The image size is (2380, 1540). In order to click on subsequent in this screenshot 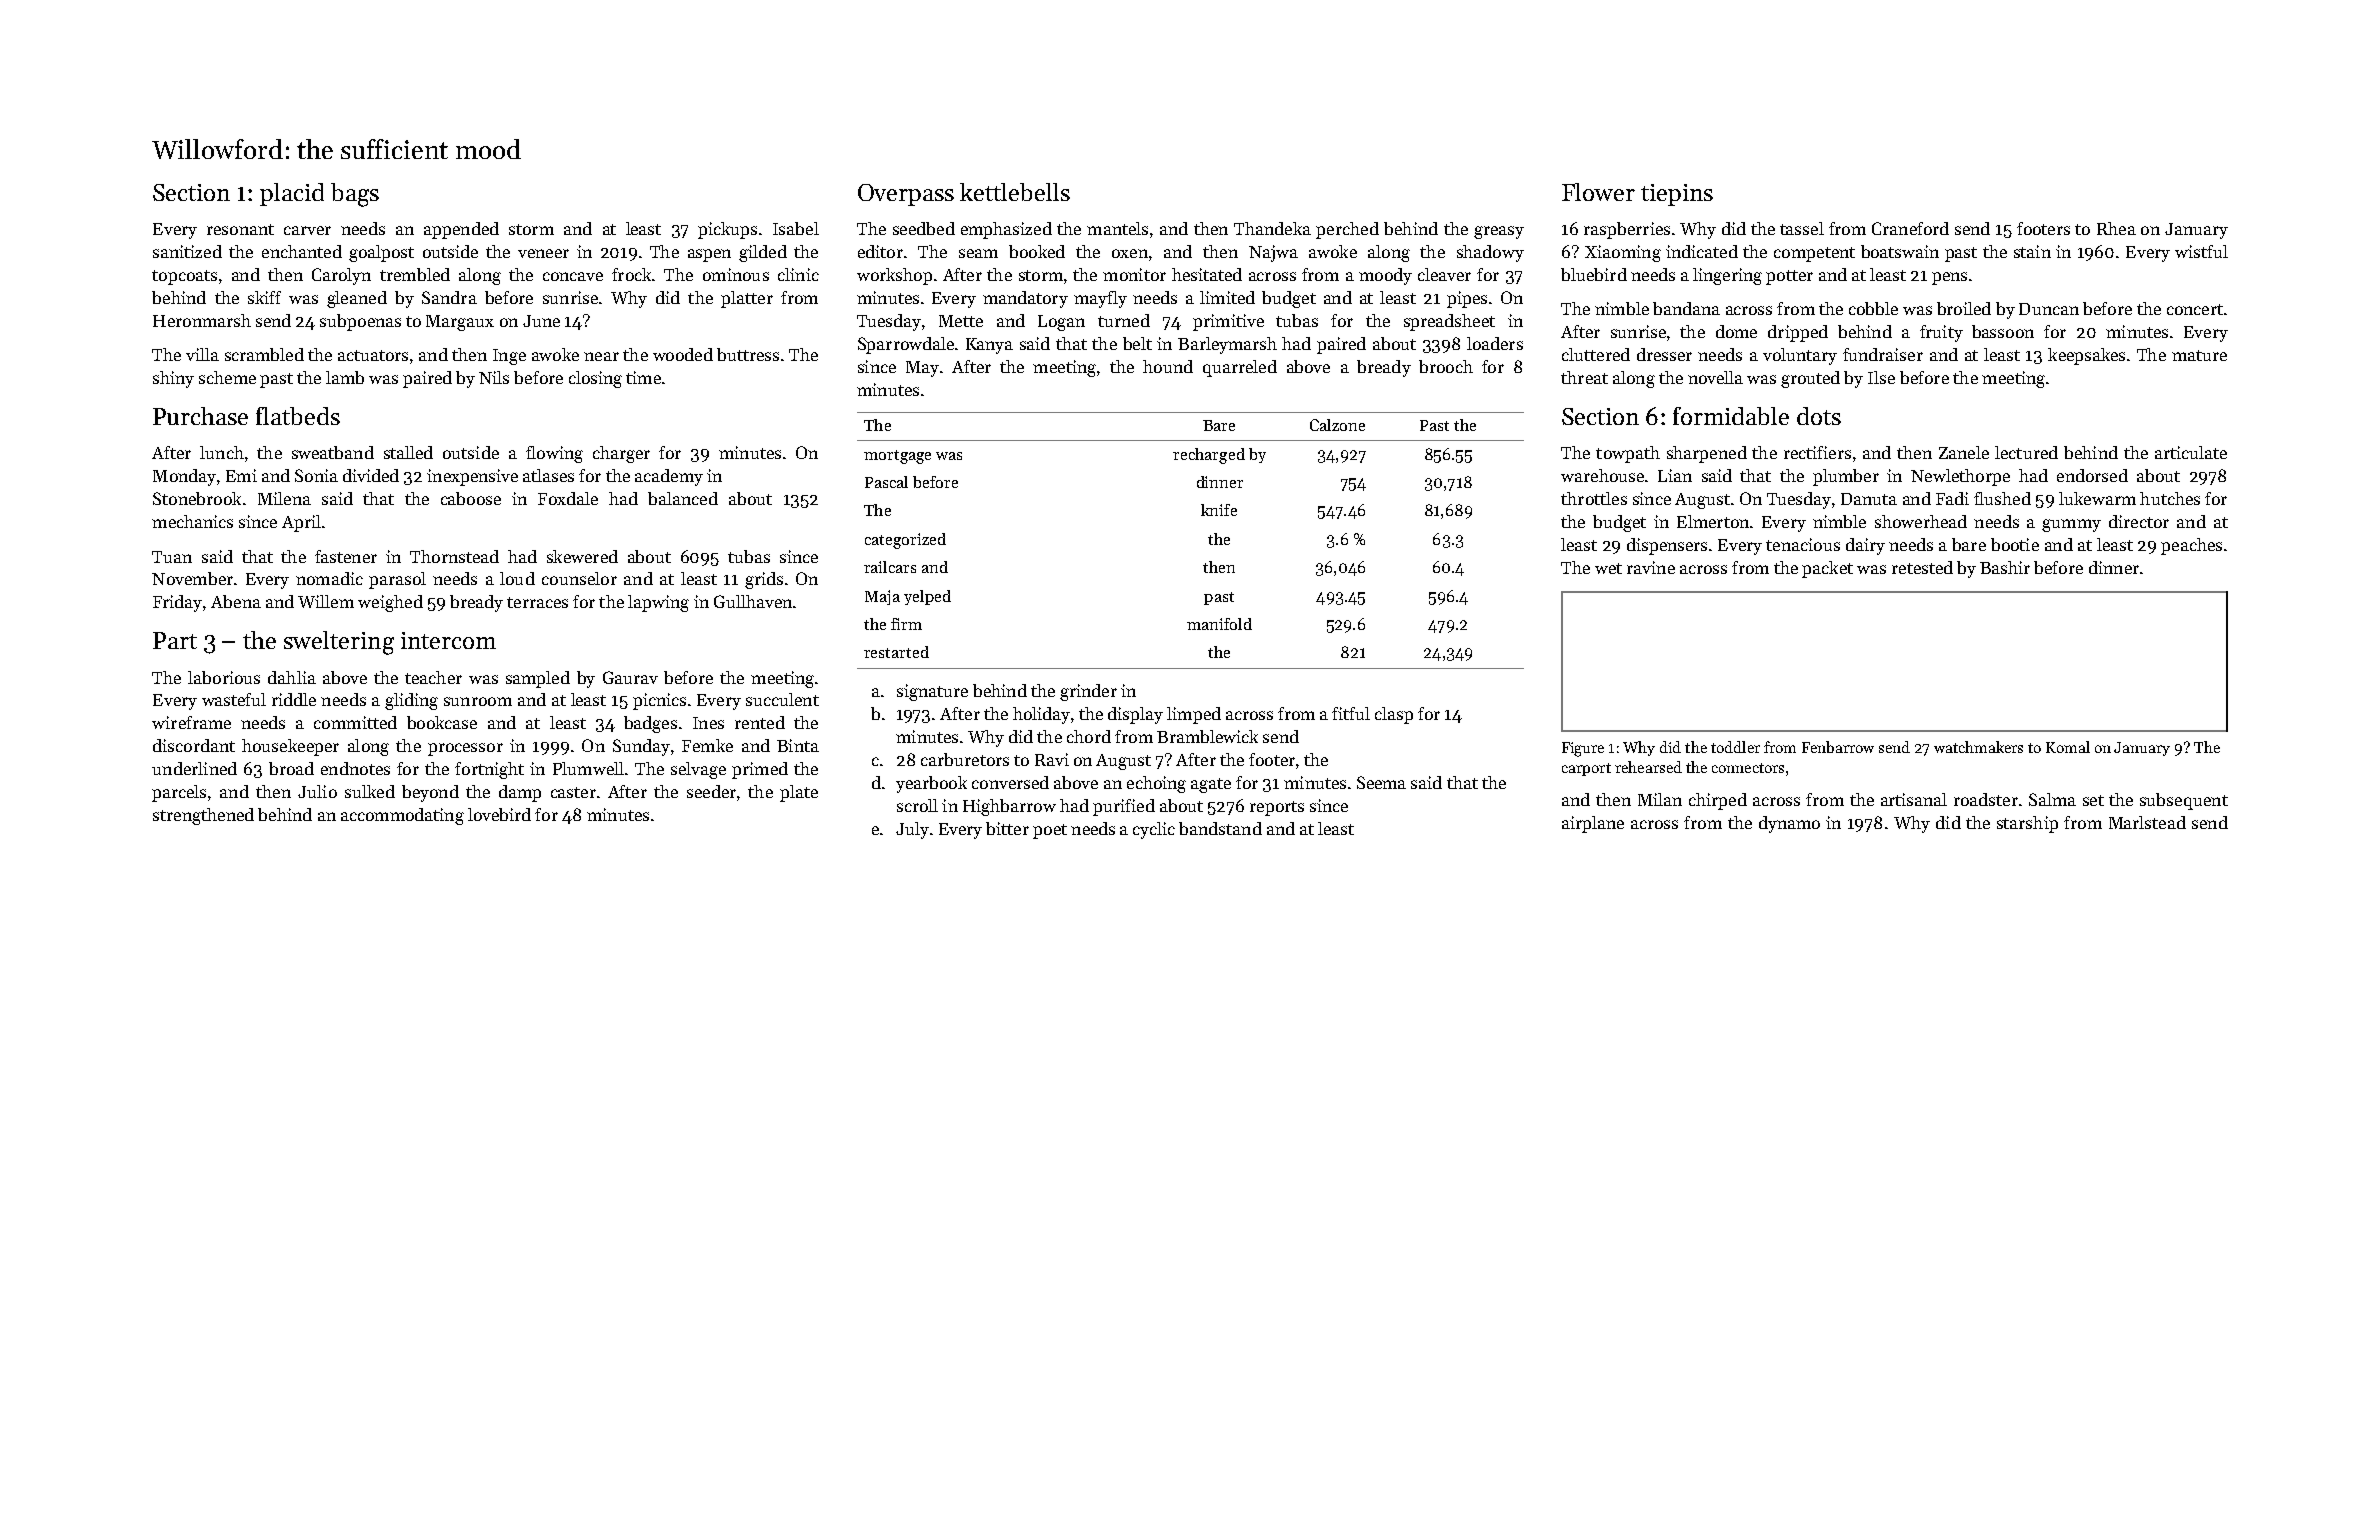, I will do `click(2184, 801)`.
